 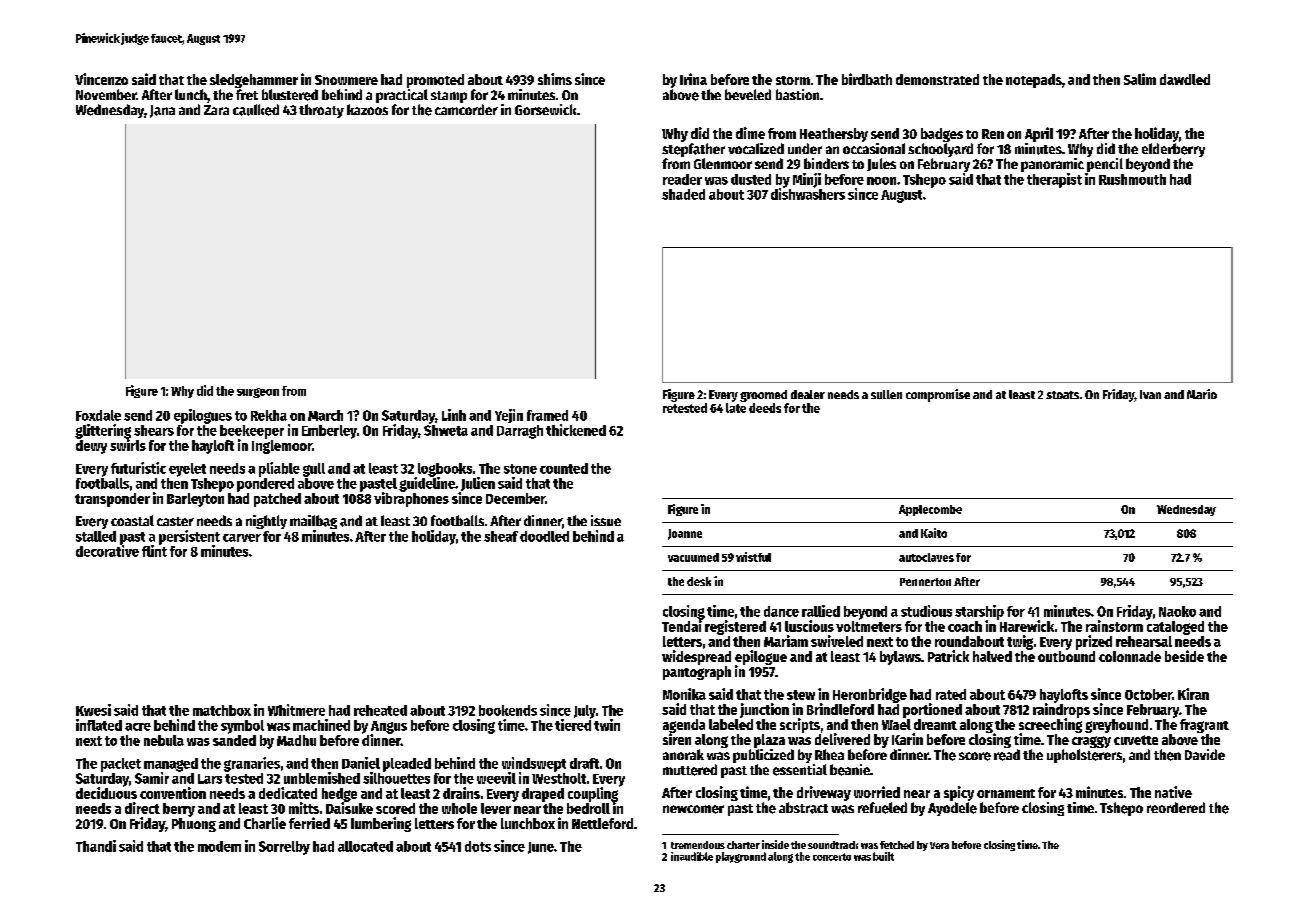 What do you see at coordinates (187, 470) in the screenshot?
I see `eyelet` at bounding box center [187, 470].
